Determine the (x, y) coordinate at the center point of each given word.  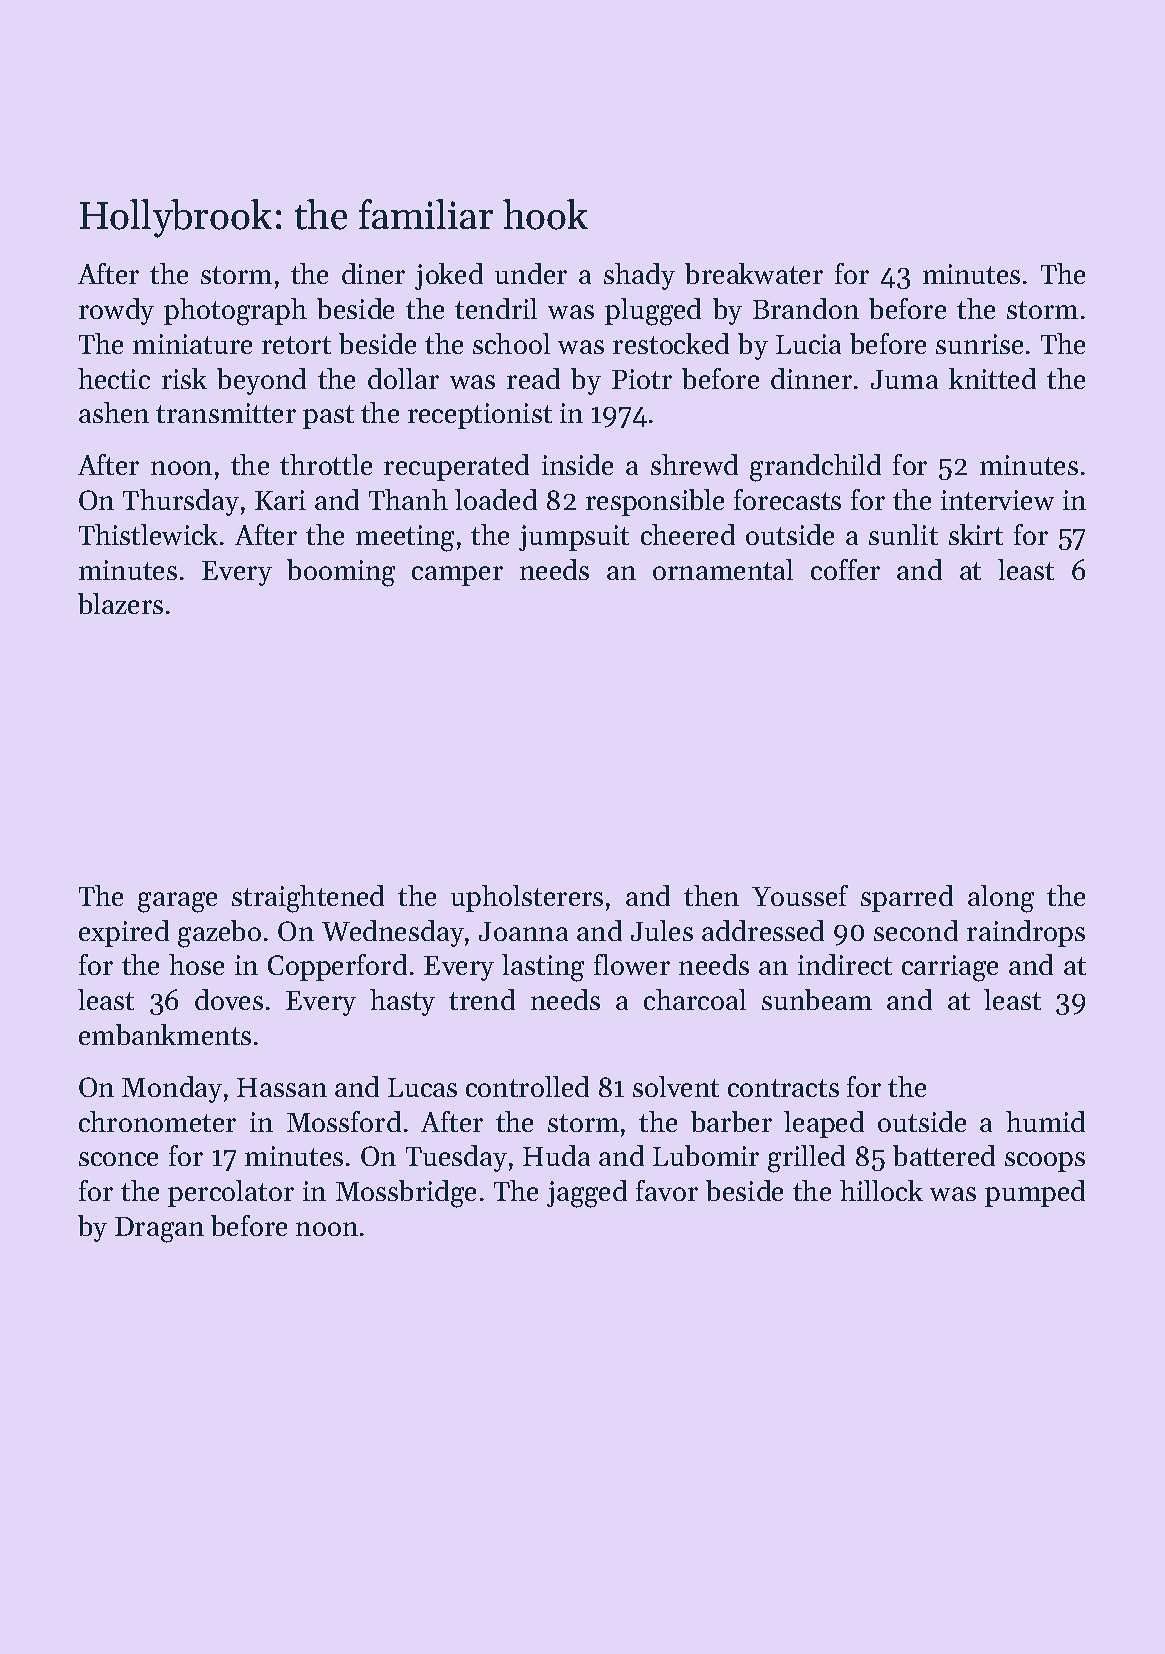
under (531, 273)
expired (124, 933)
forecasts (787, 499)
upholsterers (527, 898)
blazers (120, 603)
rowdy (116, 311)
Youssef (800, 895)
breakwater (754, 273)
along (1001, 899)
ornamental (723, 569)
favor (667, 1190)
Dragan (159, 1230)
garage (177, 902)
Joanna (523, 931)
